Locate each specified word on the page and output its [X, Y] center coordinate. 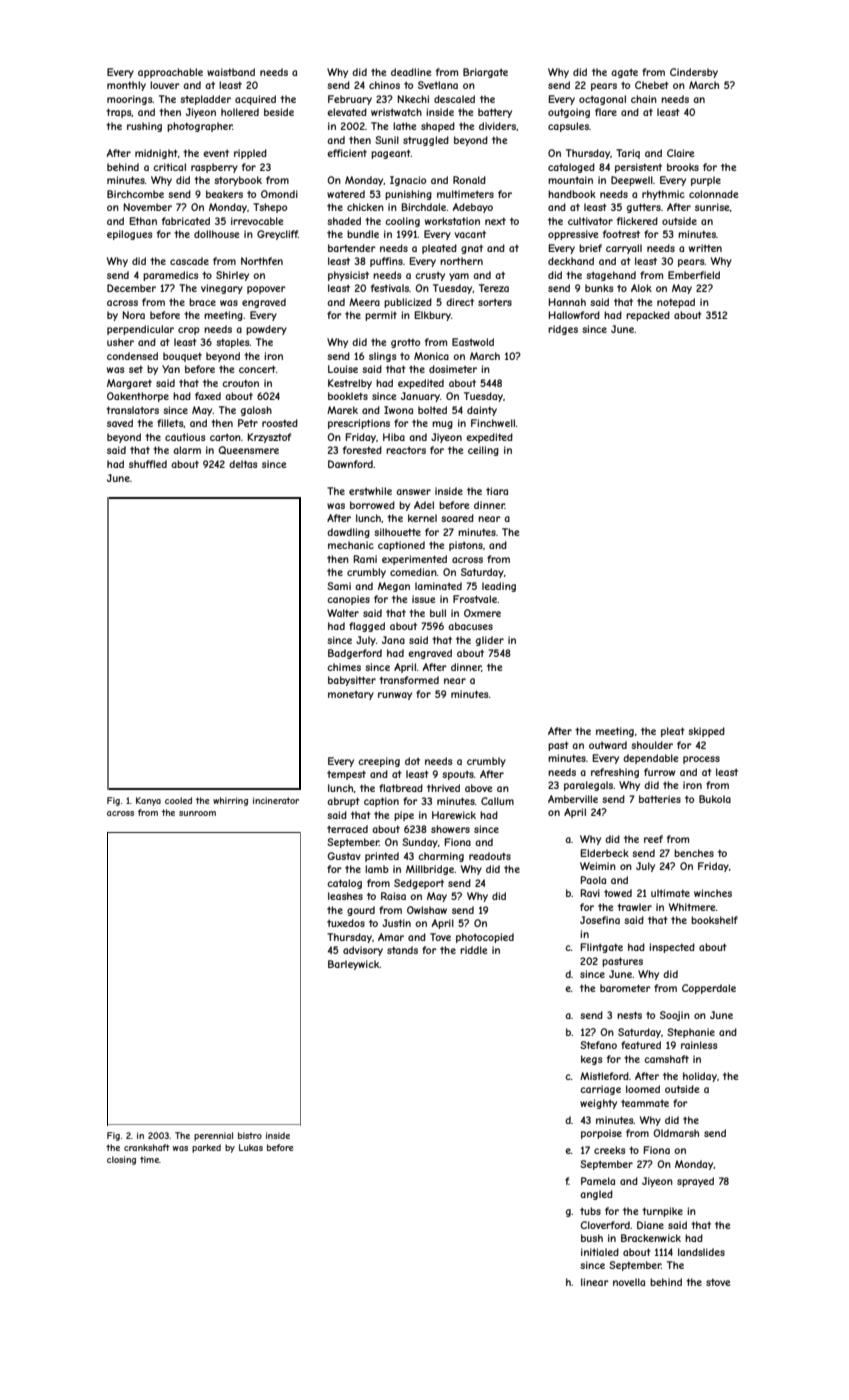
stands [402, 950]
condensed [132, 356]
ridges [563, 330]
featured [641, 1045]
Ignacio [408, 181]
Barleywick [354, 965]
